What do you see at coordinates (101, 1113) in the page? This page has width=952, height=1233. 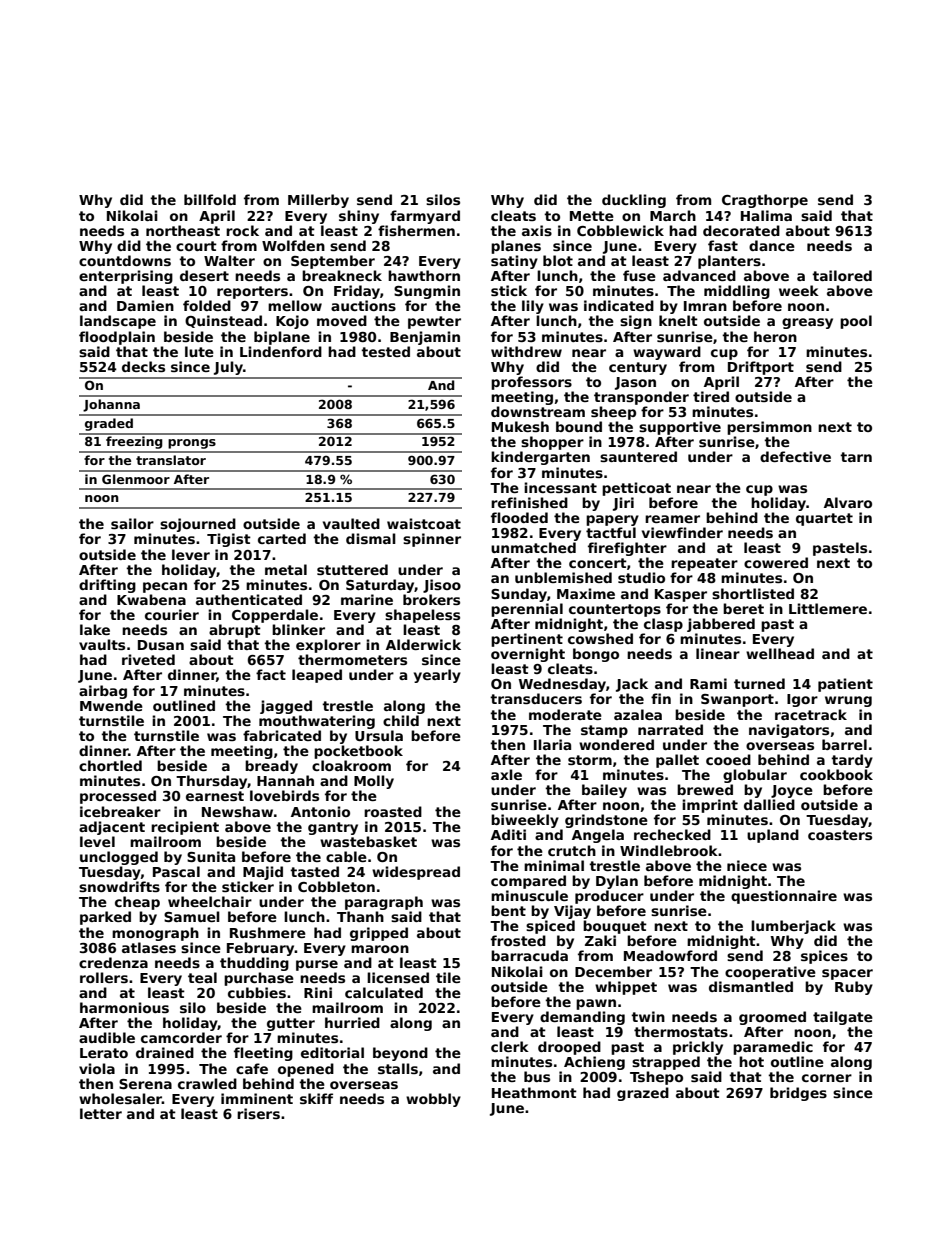 I see `letter` at bounding box center [101, 1113].
